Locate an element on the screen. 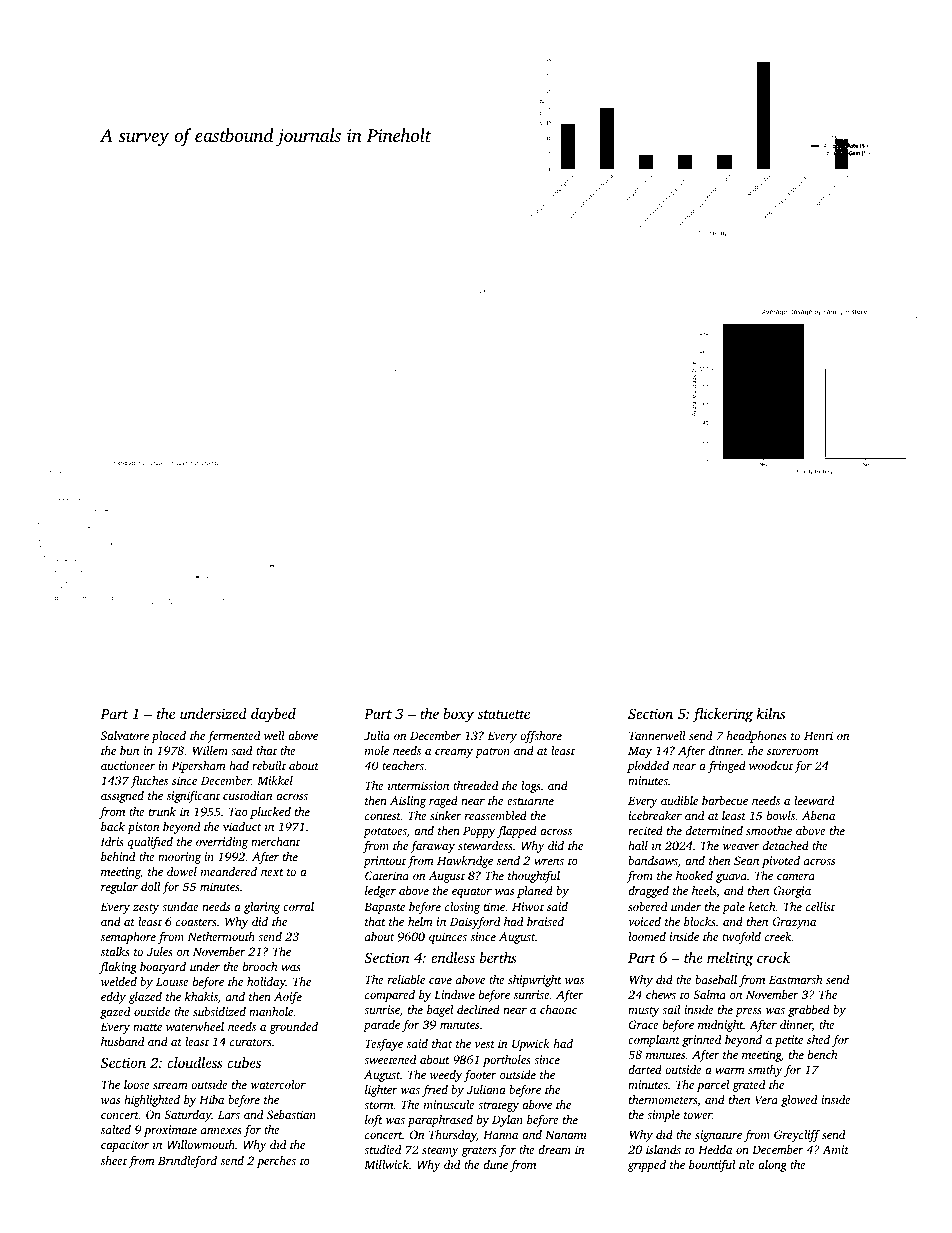 Image resolution: width=952 pixels, height=1233 pixels. brooch is located at coordinates (260, 966).
